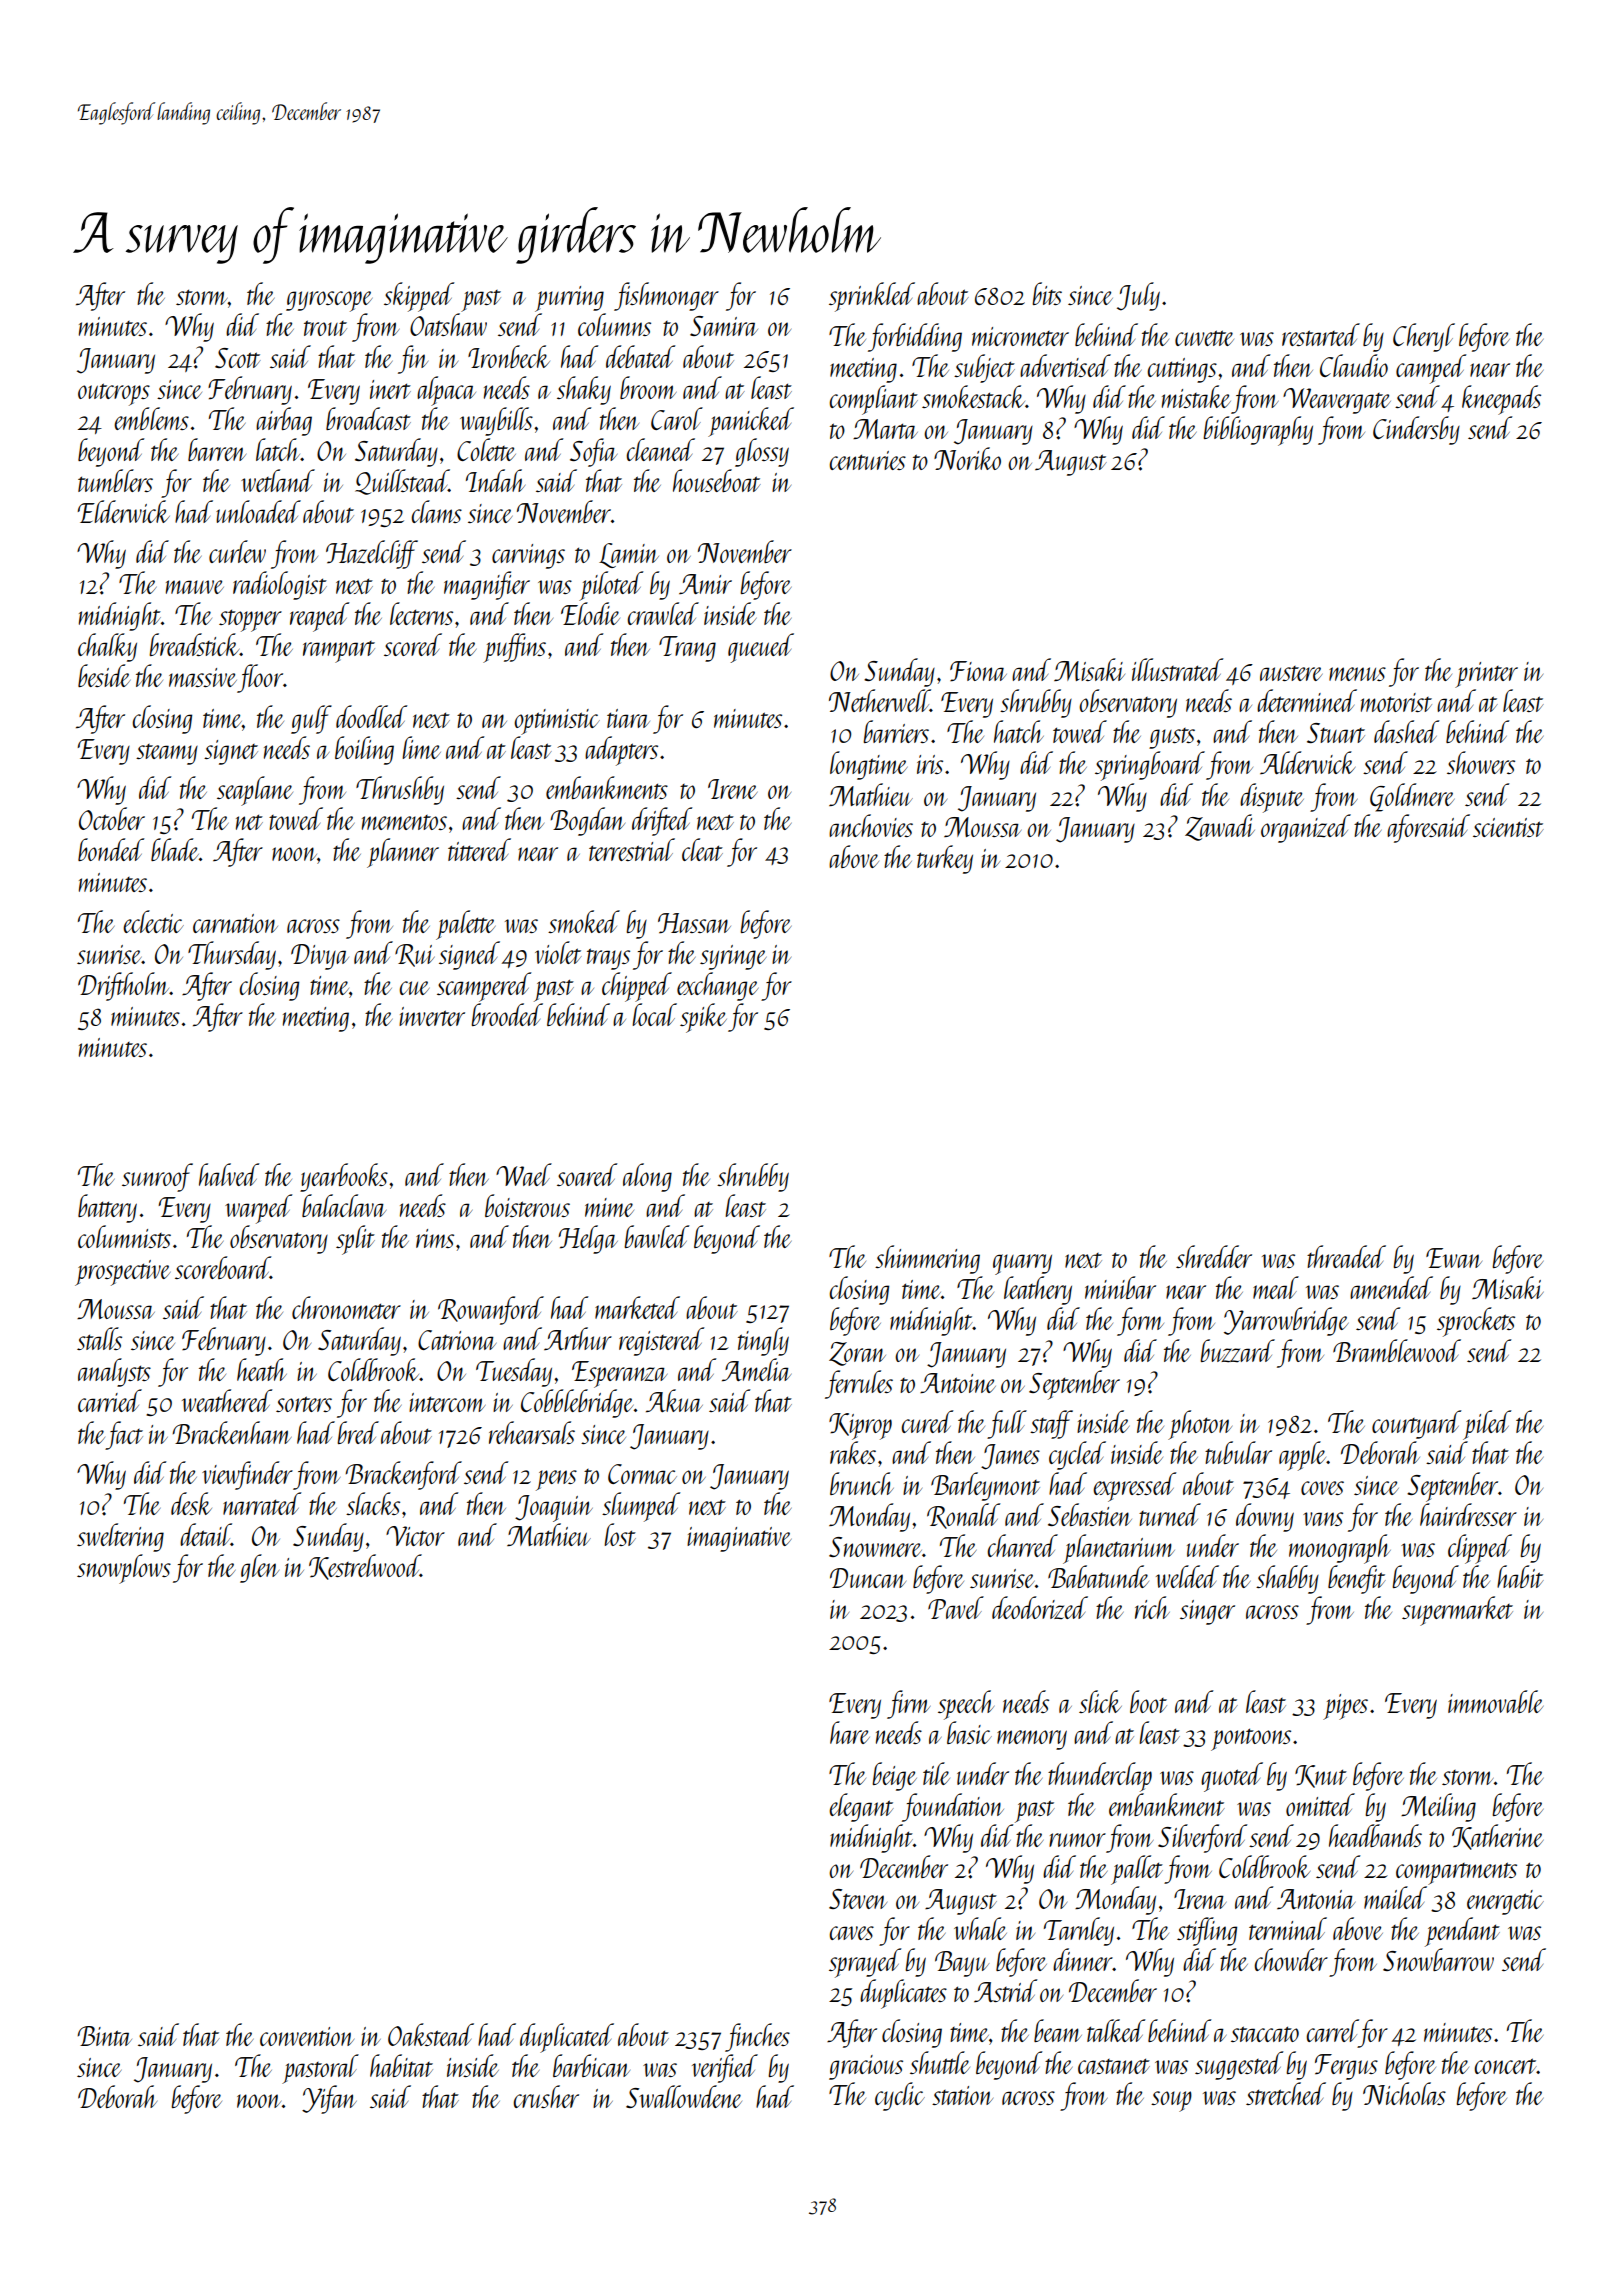 This image has width=1620, height=2292. I want to click on purring, so click(569, 299).
